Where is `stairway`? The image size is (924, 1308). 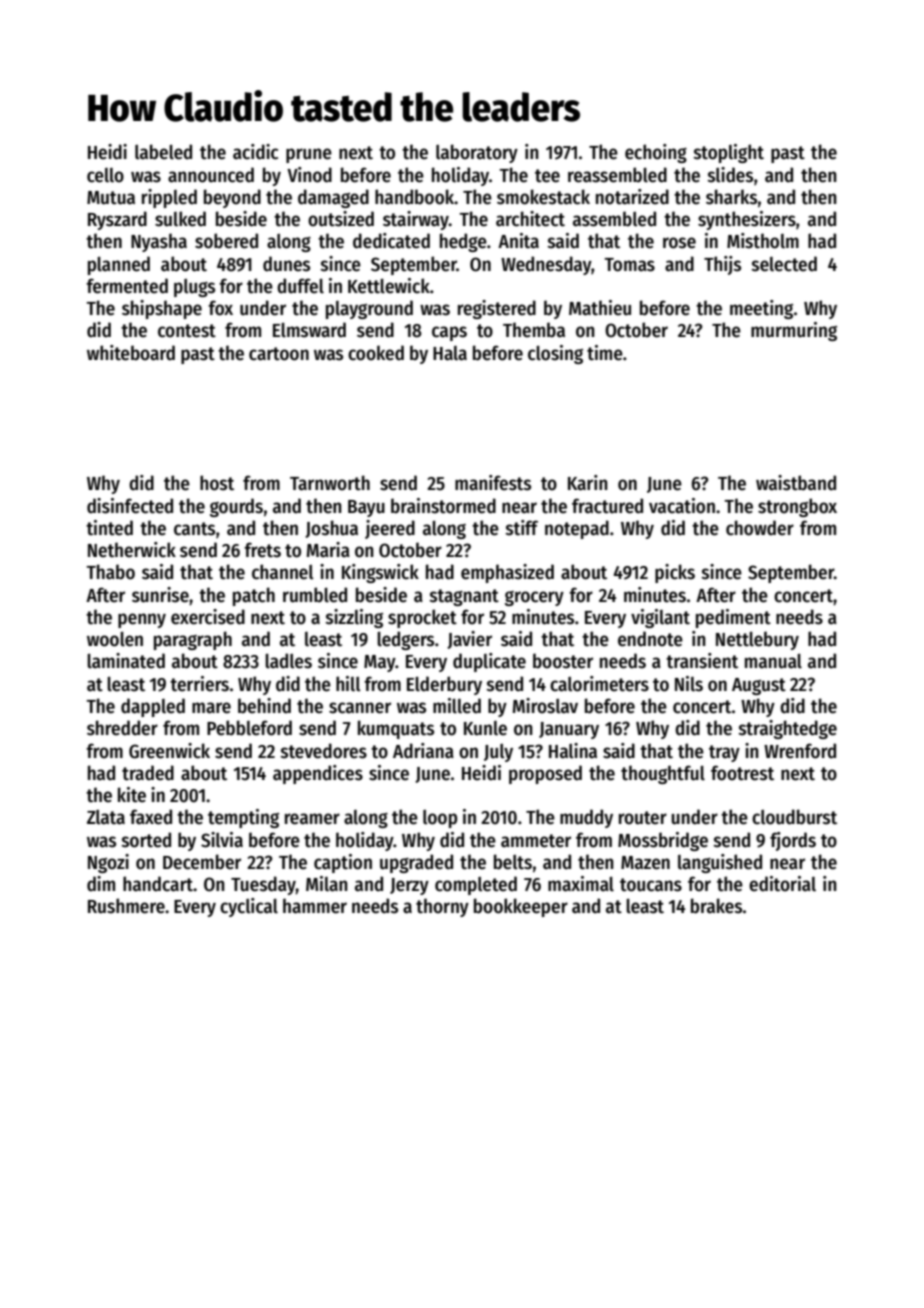
stairway is located at coordinates (416, 220).
